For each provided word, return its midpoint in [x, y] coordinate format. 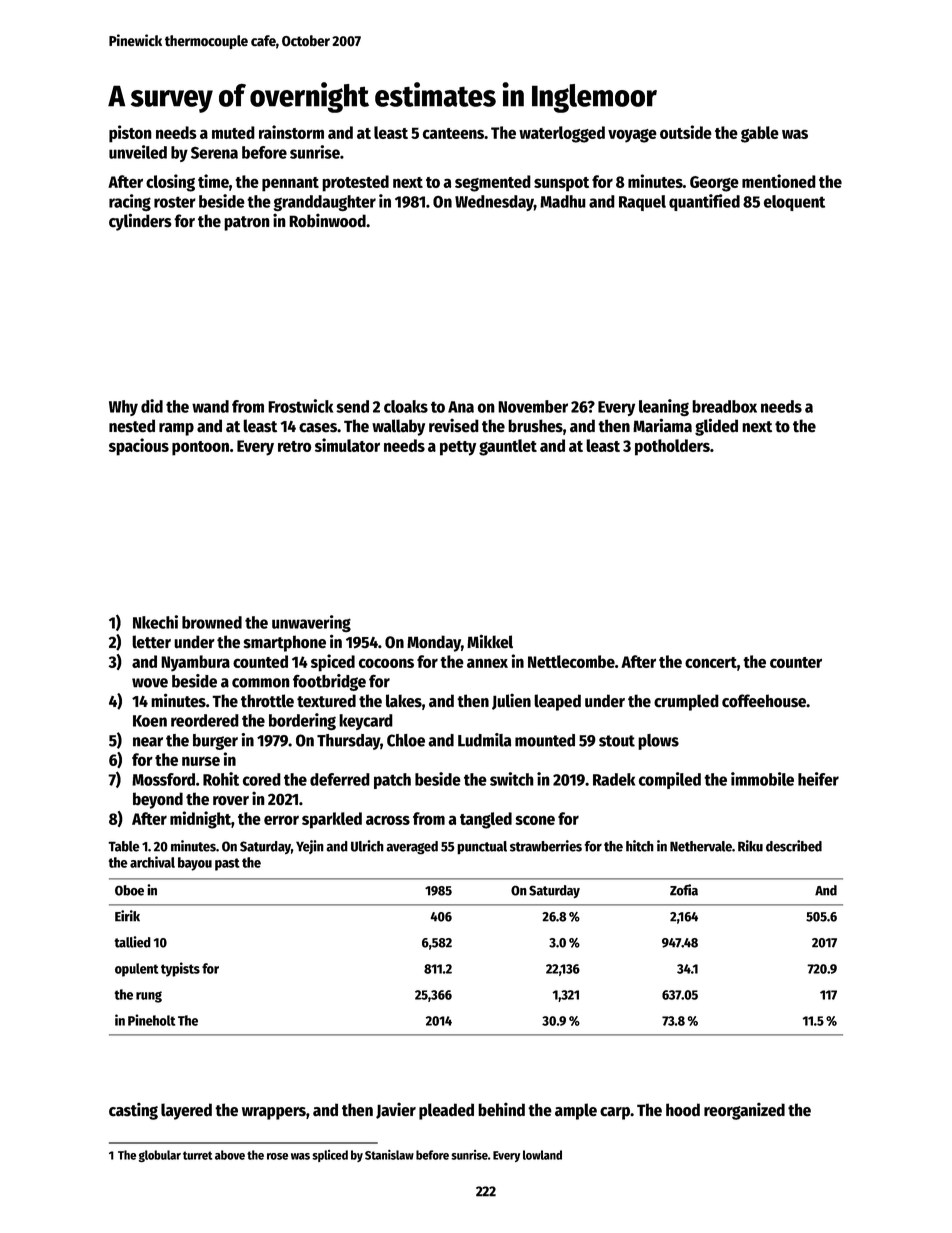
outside [686, 132]
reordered [205, 720]
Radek [614, 779]
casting [133, 1111]
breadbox [724, 406]
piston [130, 134]
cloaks [406, 406]
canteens [453, 133]
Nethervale [701, 846]
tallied [132, 942]
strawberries [546, 846]
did [152, 406]
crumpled [686, 702]
